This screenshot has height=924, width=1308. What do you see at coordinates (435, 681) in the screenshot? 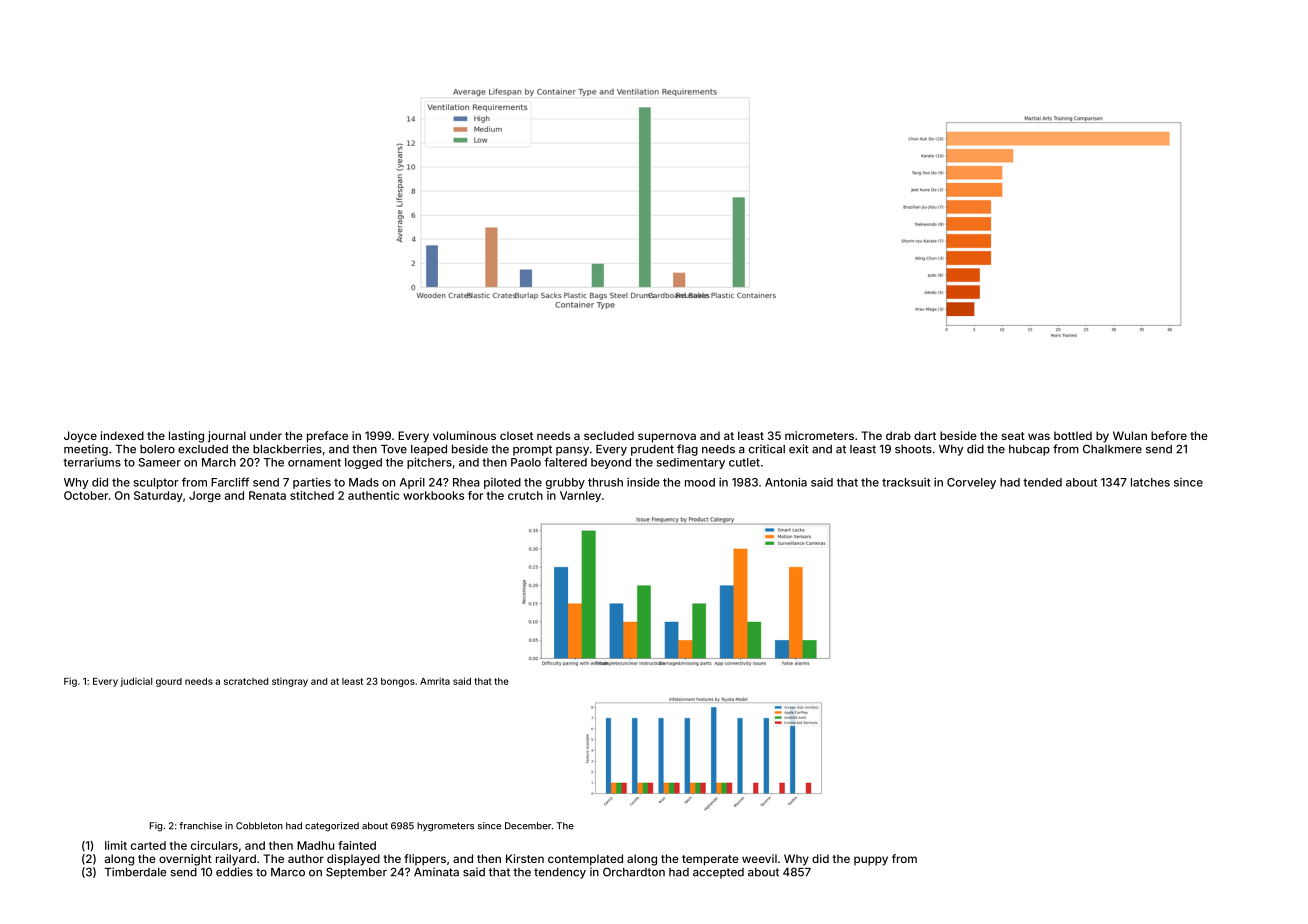
I see `Amrita` at bounding box center [435, 681].
